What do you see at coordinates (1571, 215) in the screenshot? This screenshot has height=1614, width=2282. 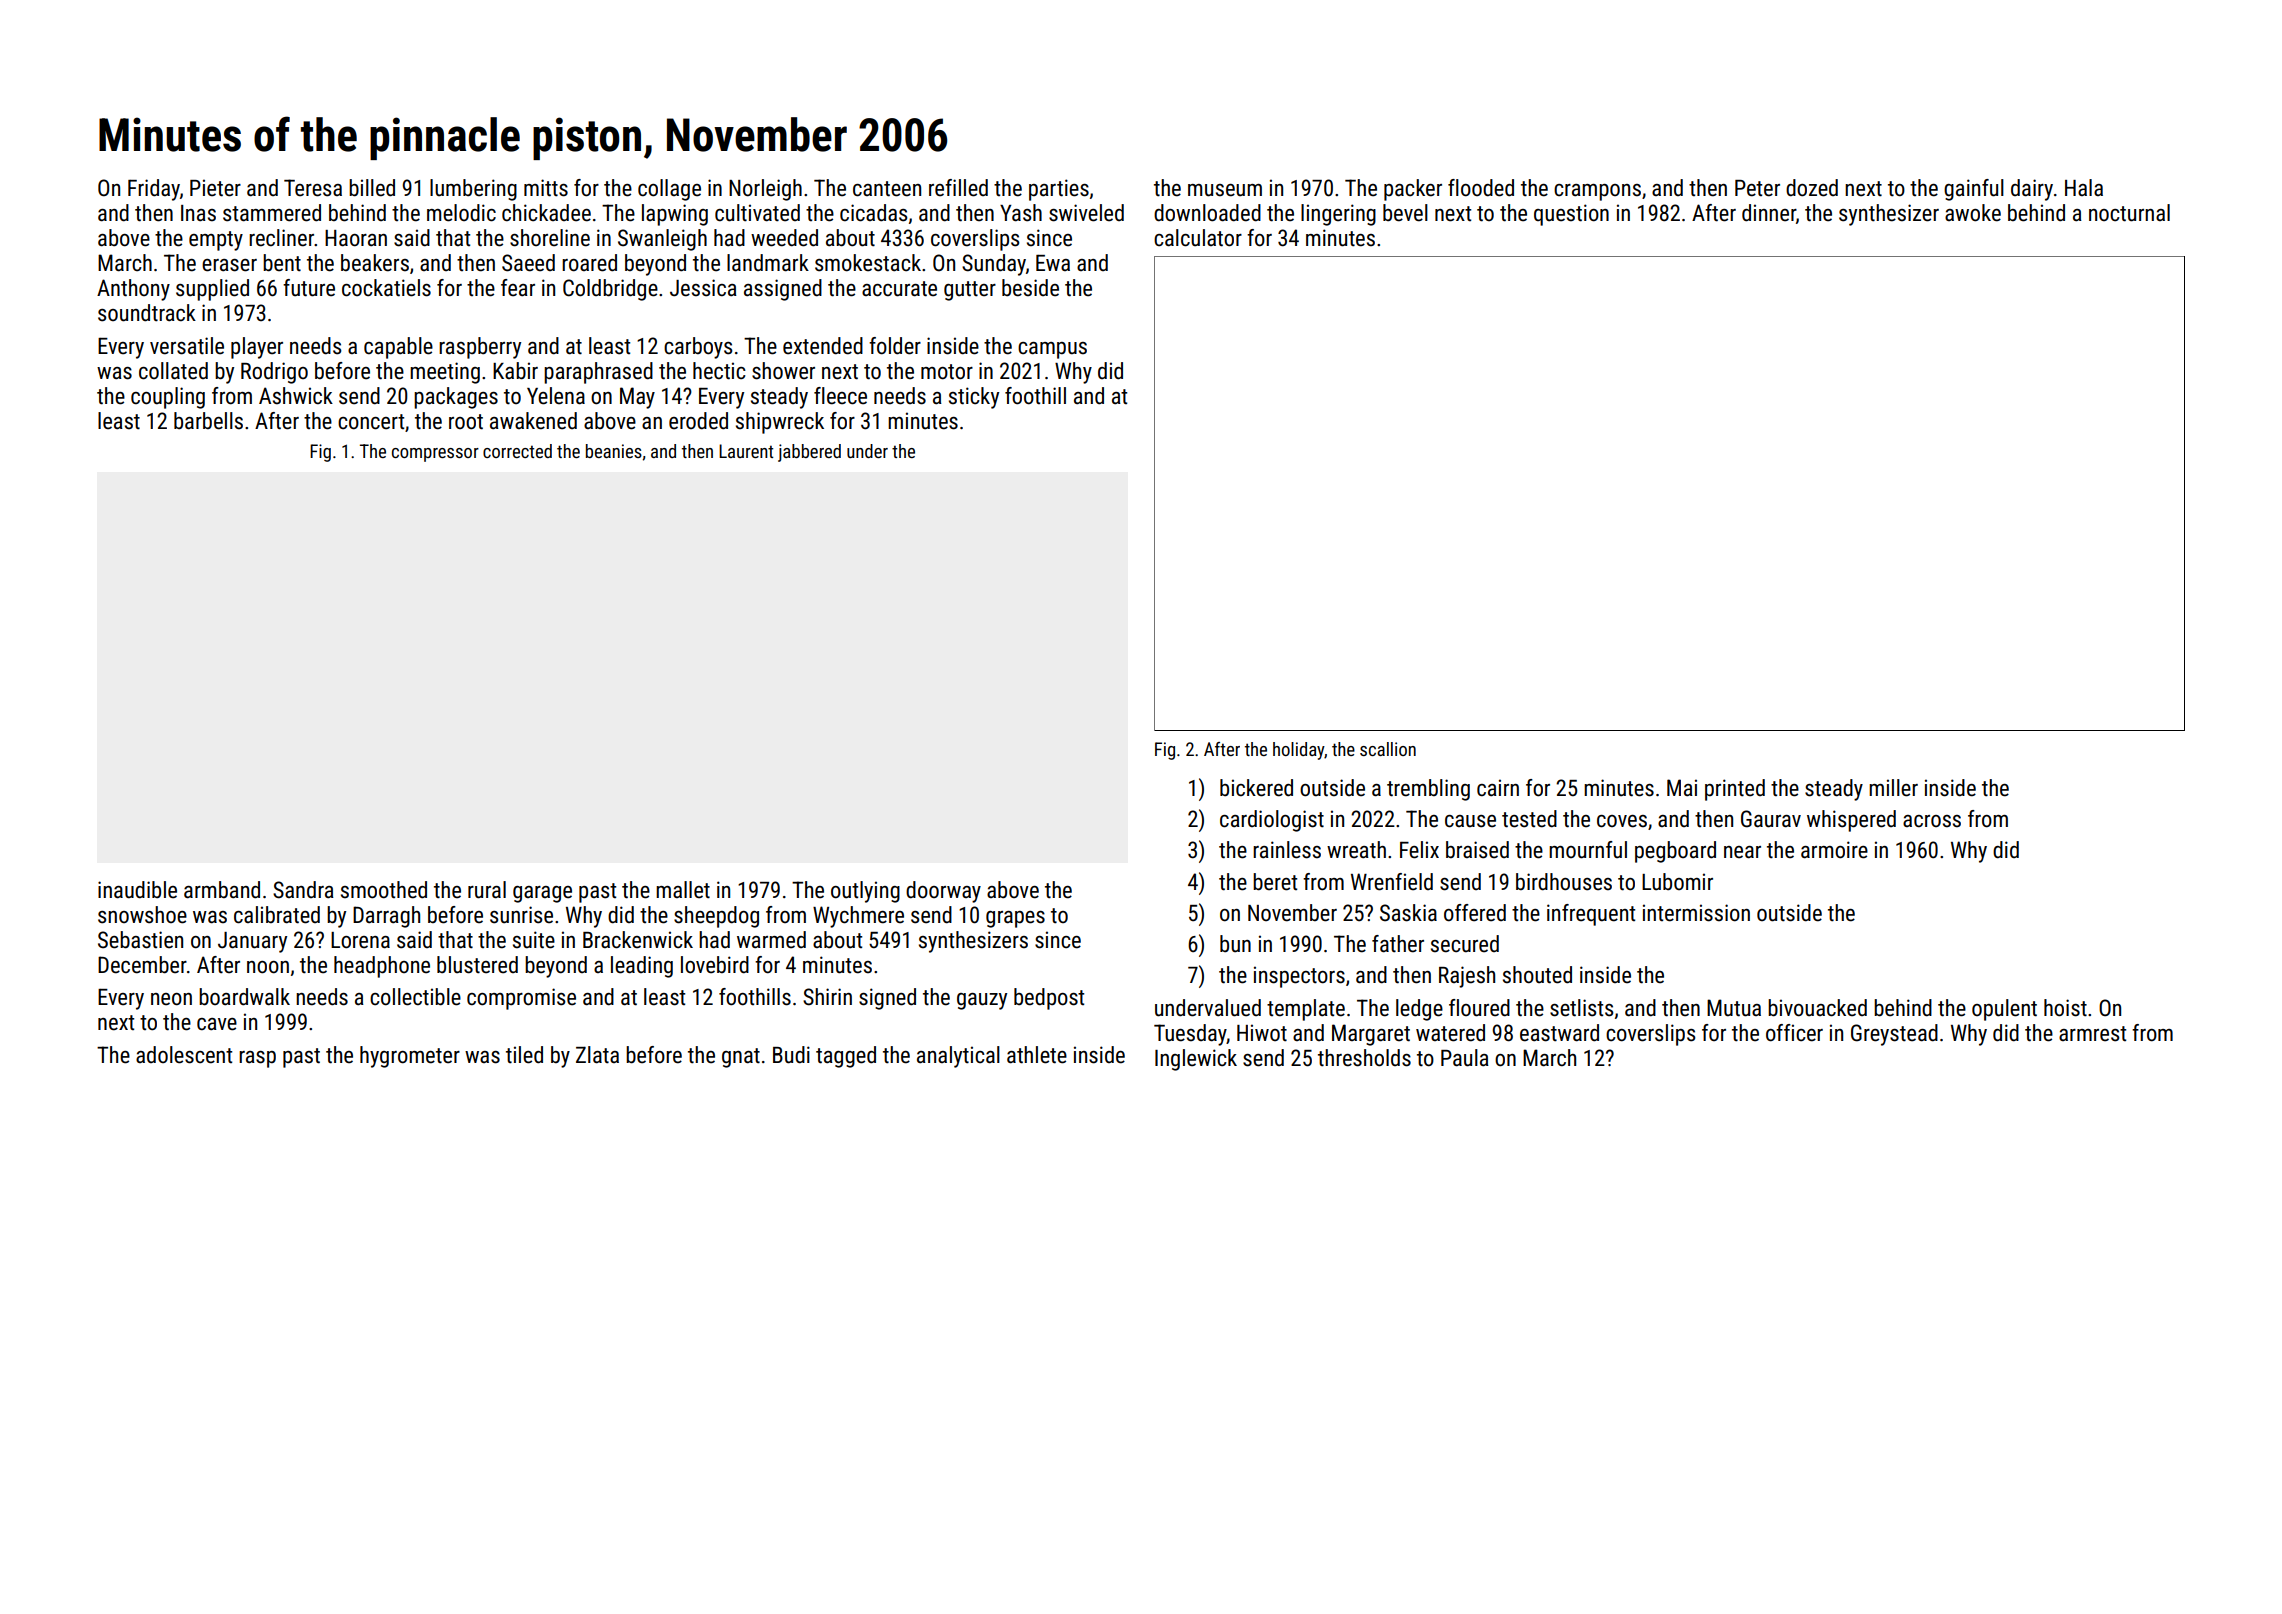 I see `question` at bounding box center [1571, 215].
